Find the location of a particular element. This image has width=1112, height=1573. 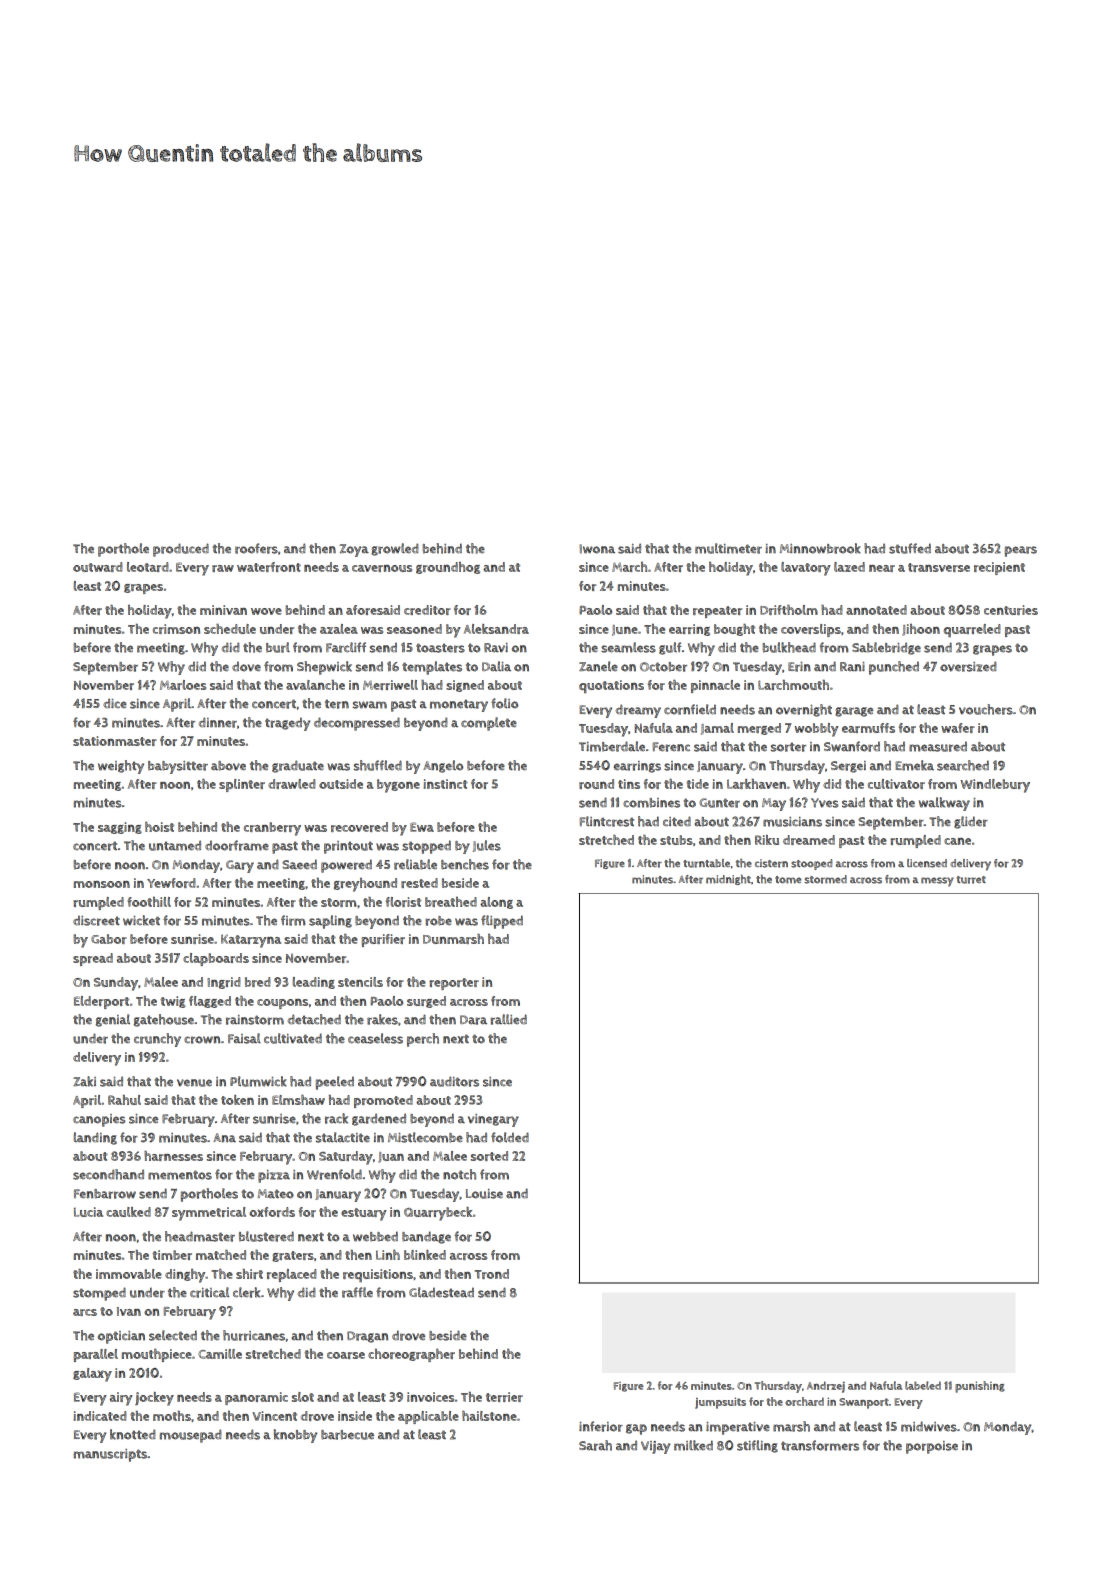

auditors is located at coordinates (454, 1081).
